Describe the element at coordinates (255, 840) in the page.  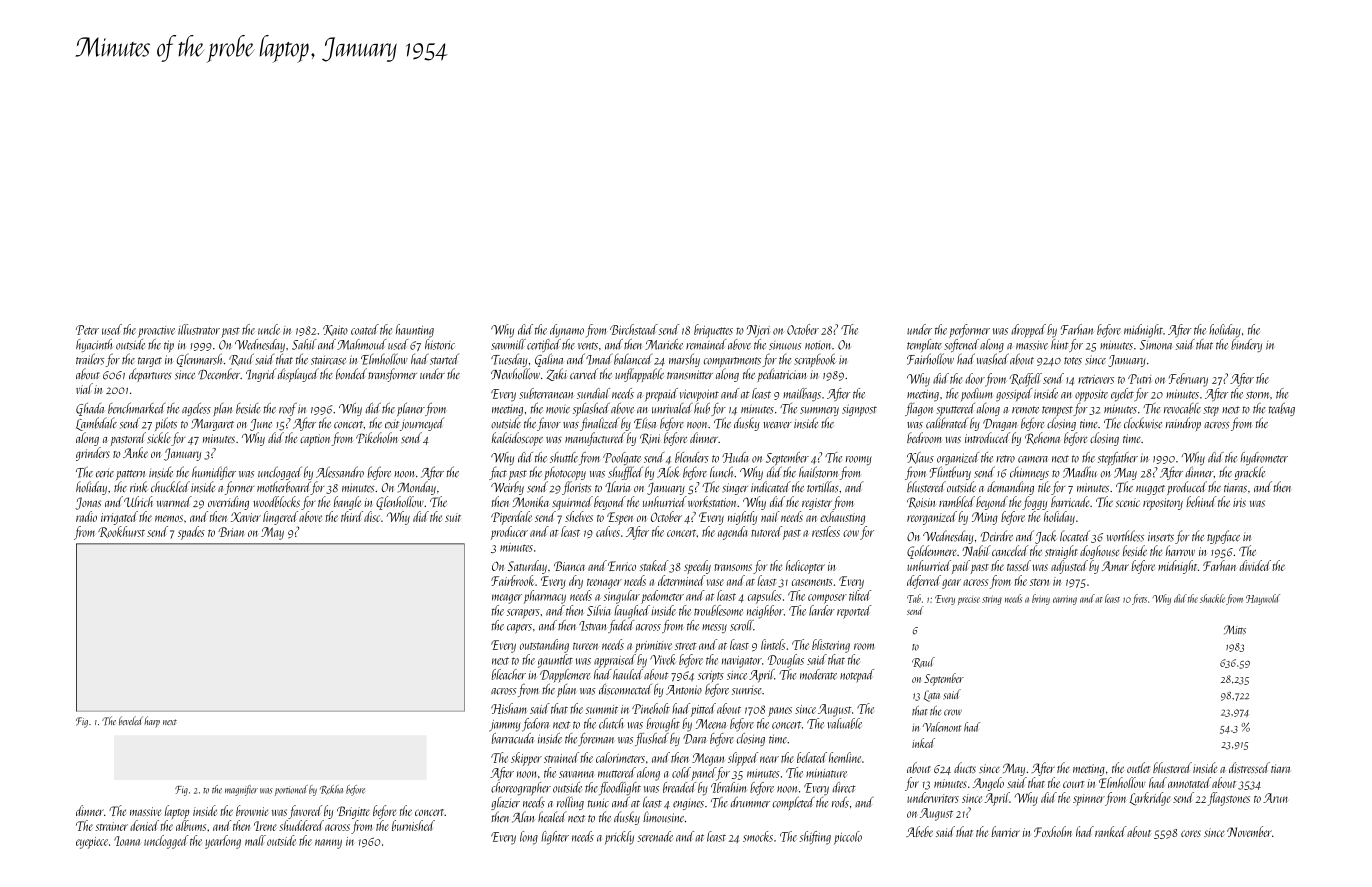
I see `mall` at that location.
